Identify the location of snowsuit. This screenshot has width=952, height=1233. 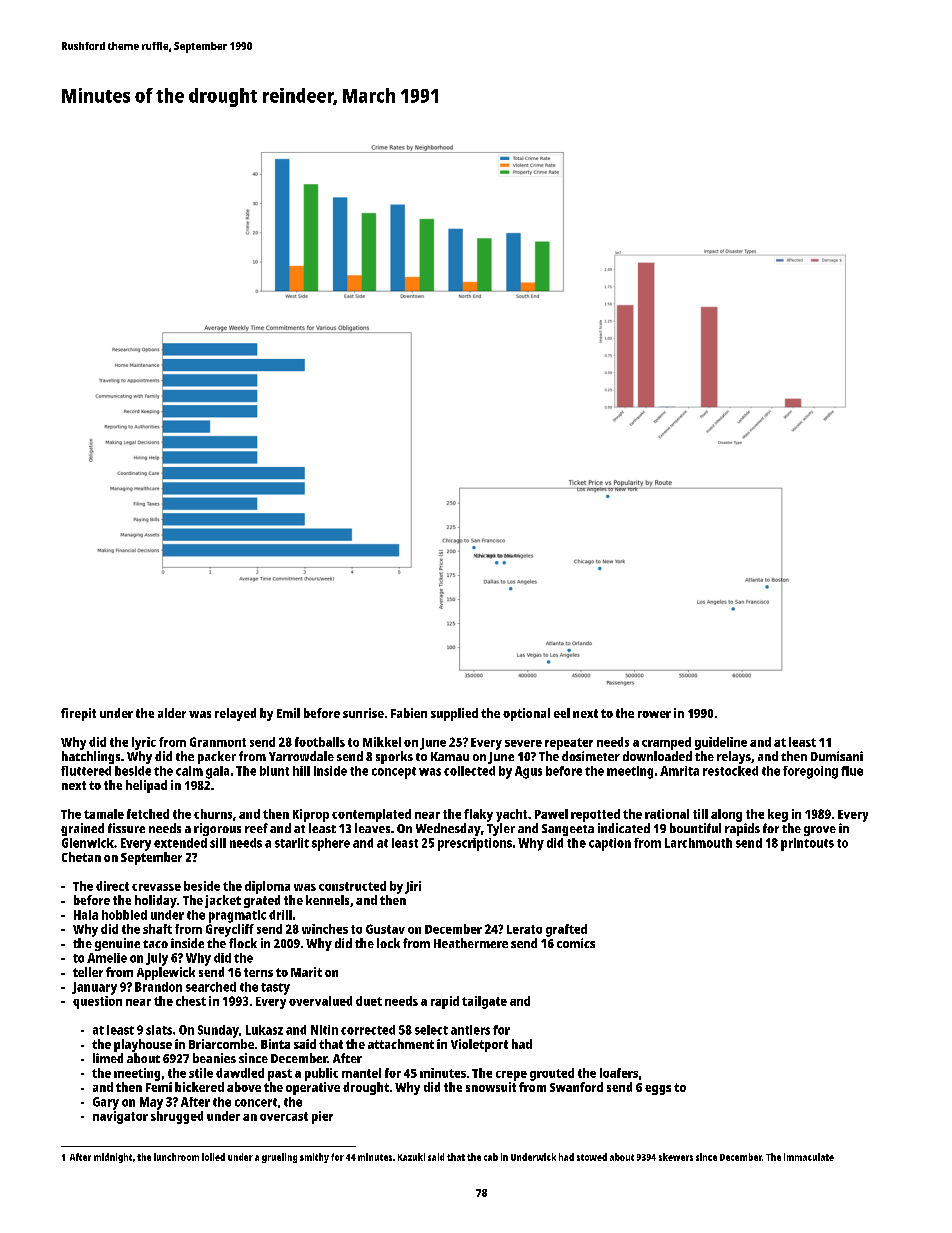
(491, 1087).
